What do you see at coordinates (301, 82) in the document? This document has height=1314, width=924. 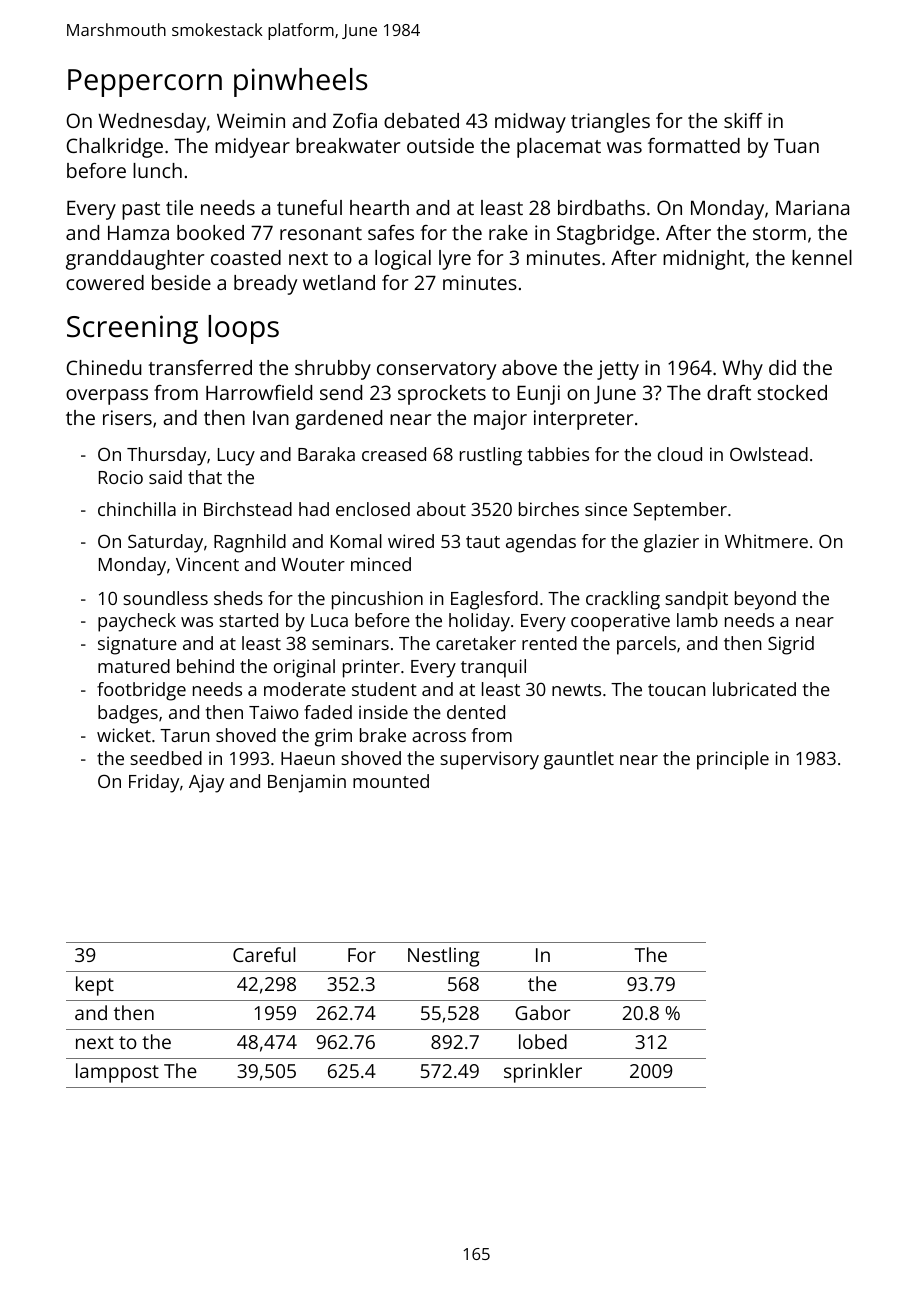 I see `pinwheels` at bounding box center [301, 82].
